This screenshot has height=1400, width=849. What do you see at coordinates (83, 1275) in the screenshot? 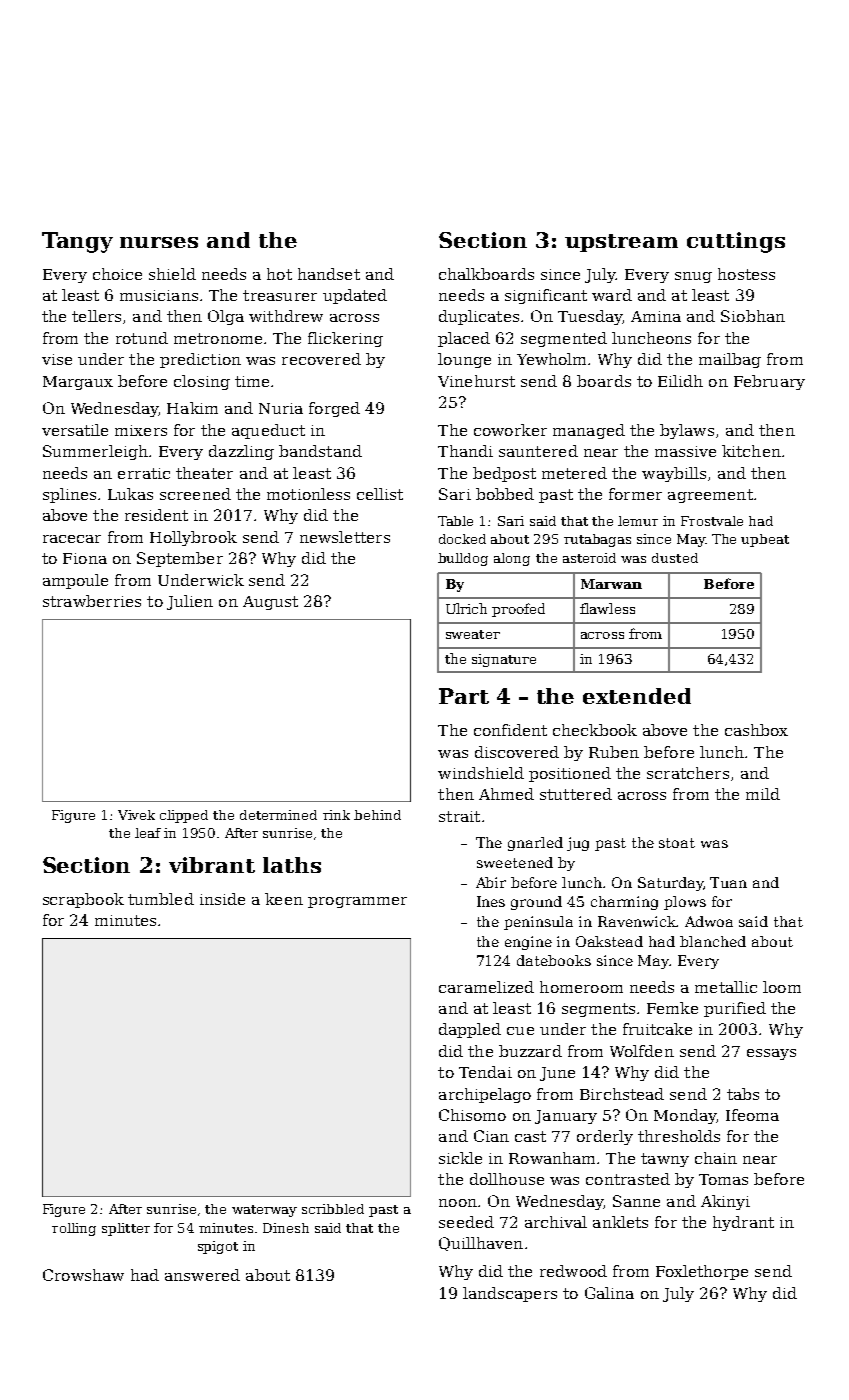
I see `Crowshaw` at bounding box center [83, 1275].
